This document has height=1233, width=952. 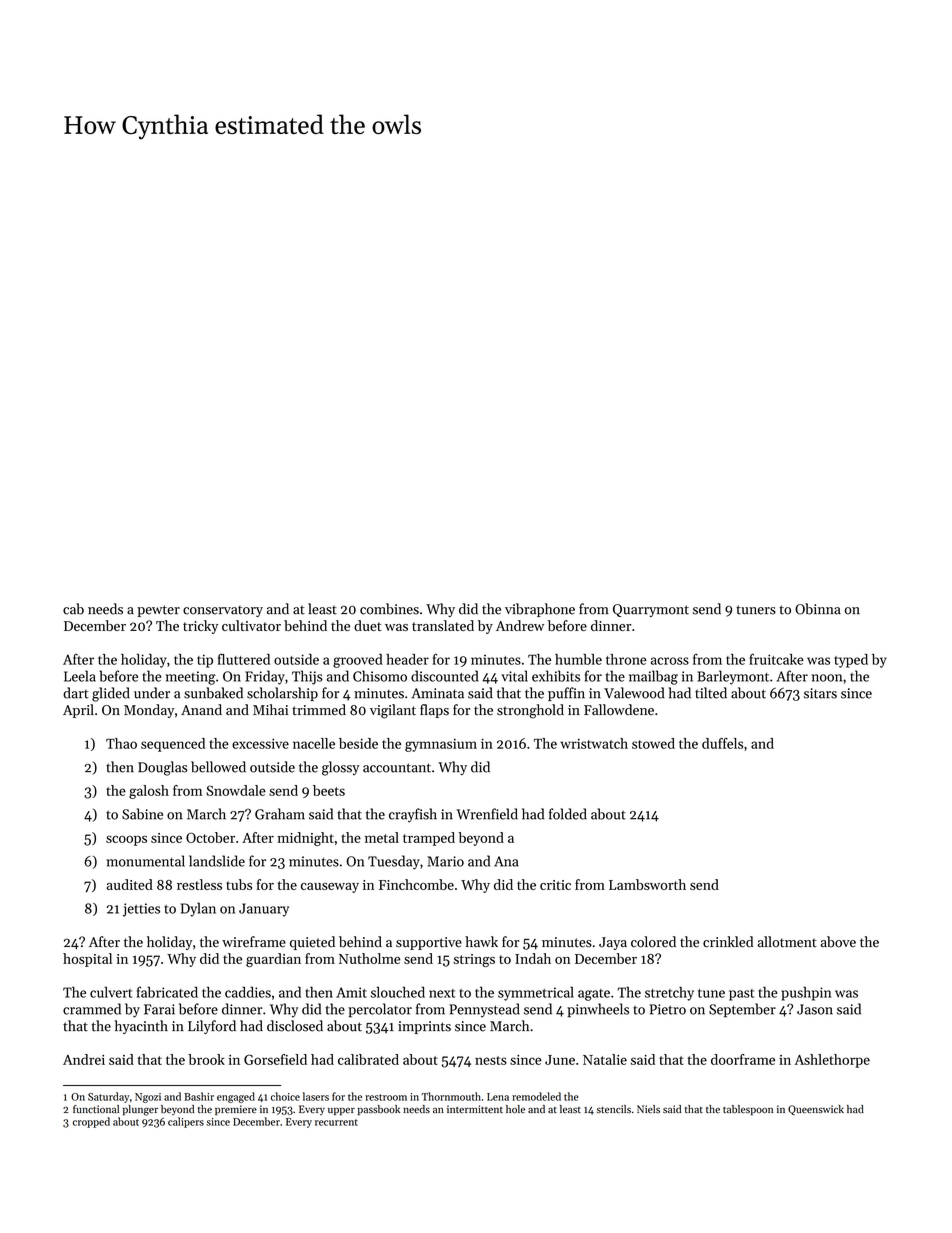 I want to click on Obinna, so click(x=818, y=609).
